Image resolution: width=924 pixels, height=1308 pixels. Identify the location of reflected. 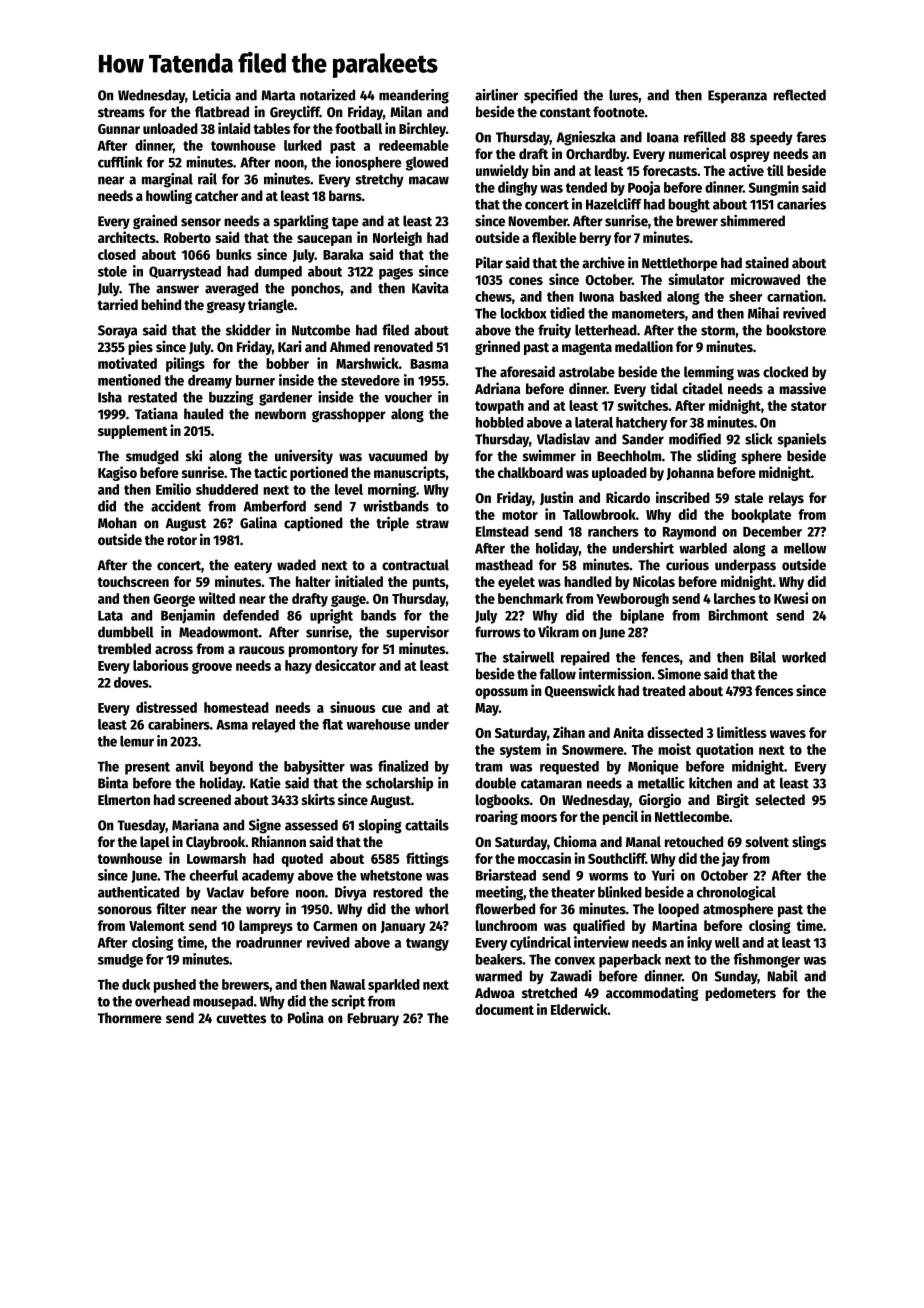
(799, 95).
